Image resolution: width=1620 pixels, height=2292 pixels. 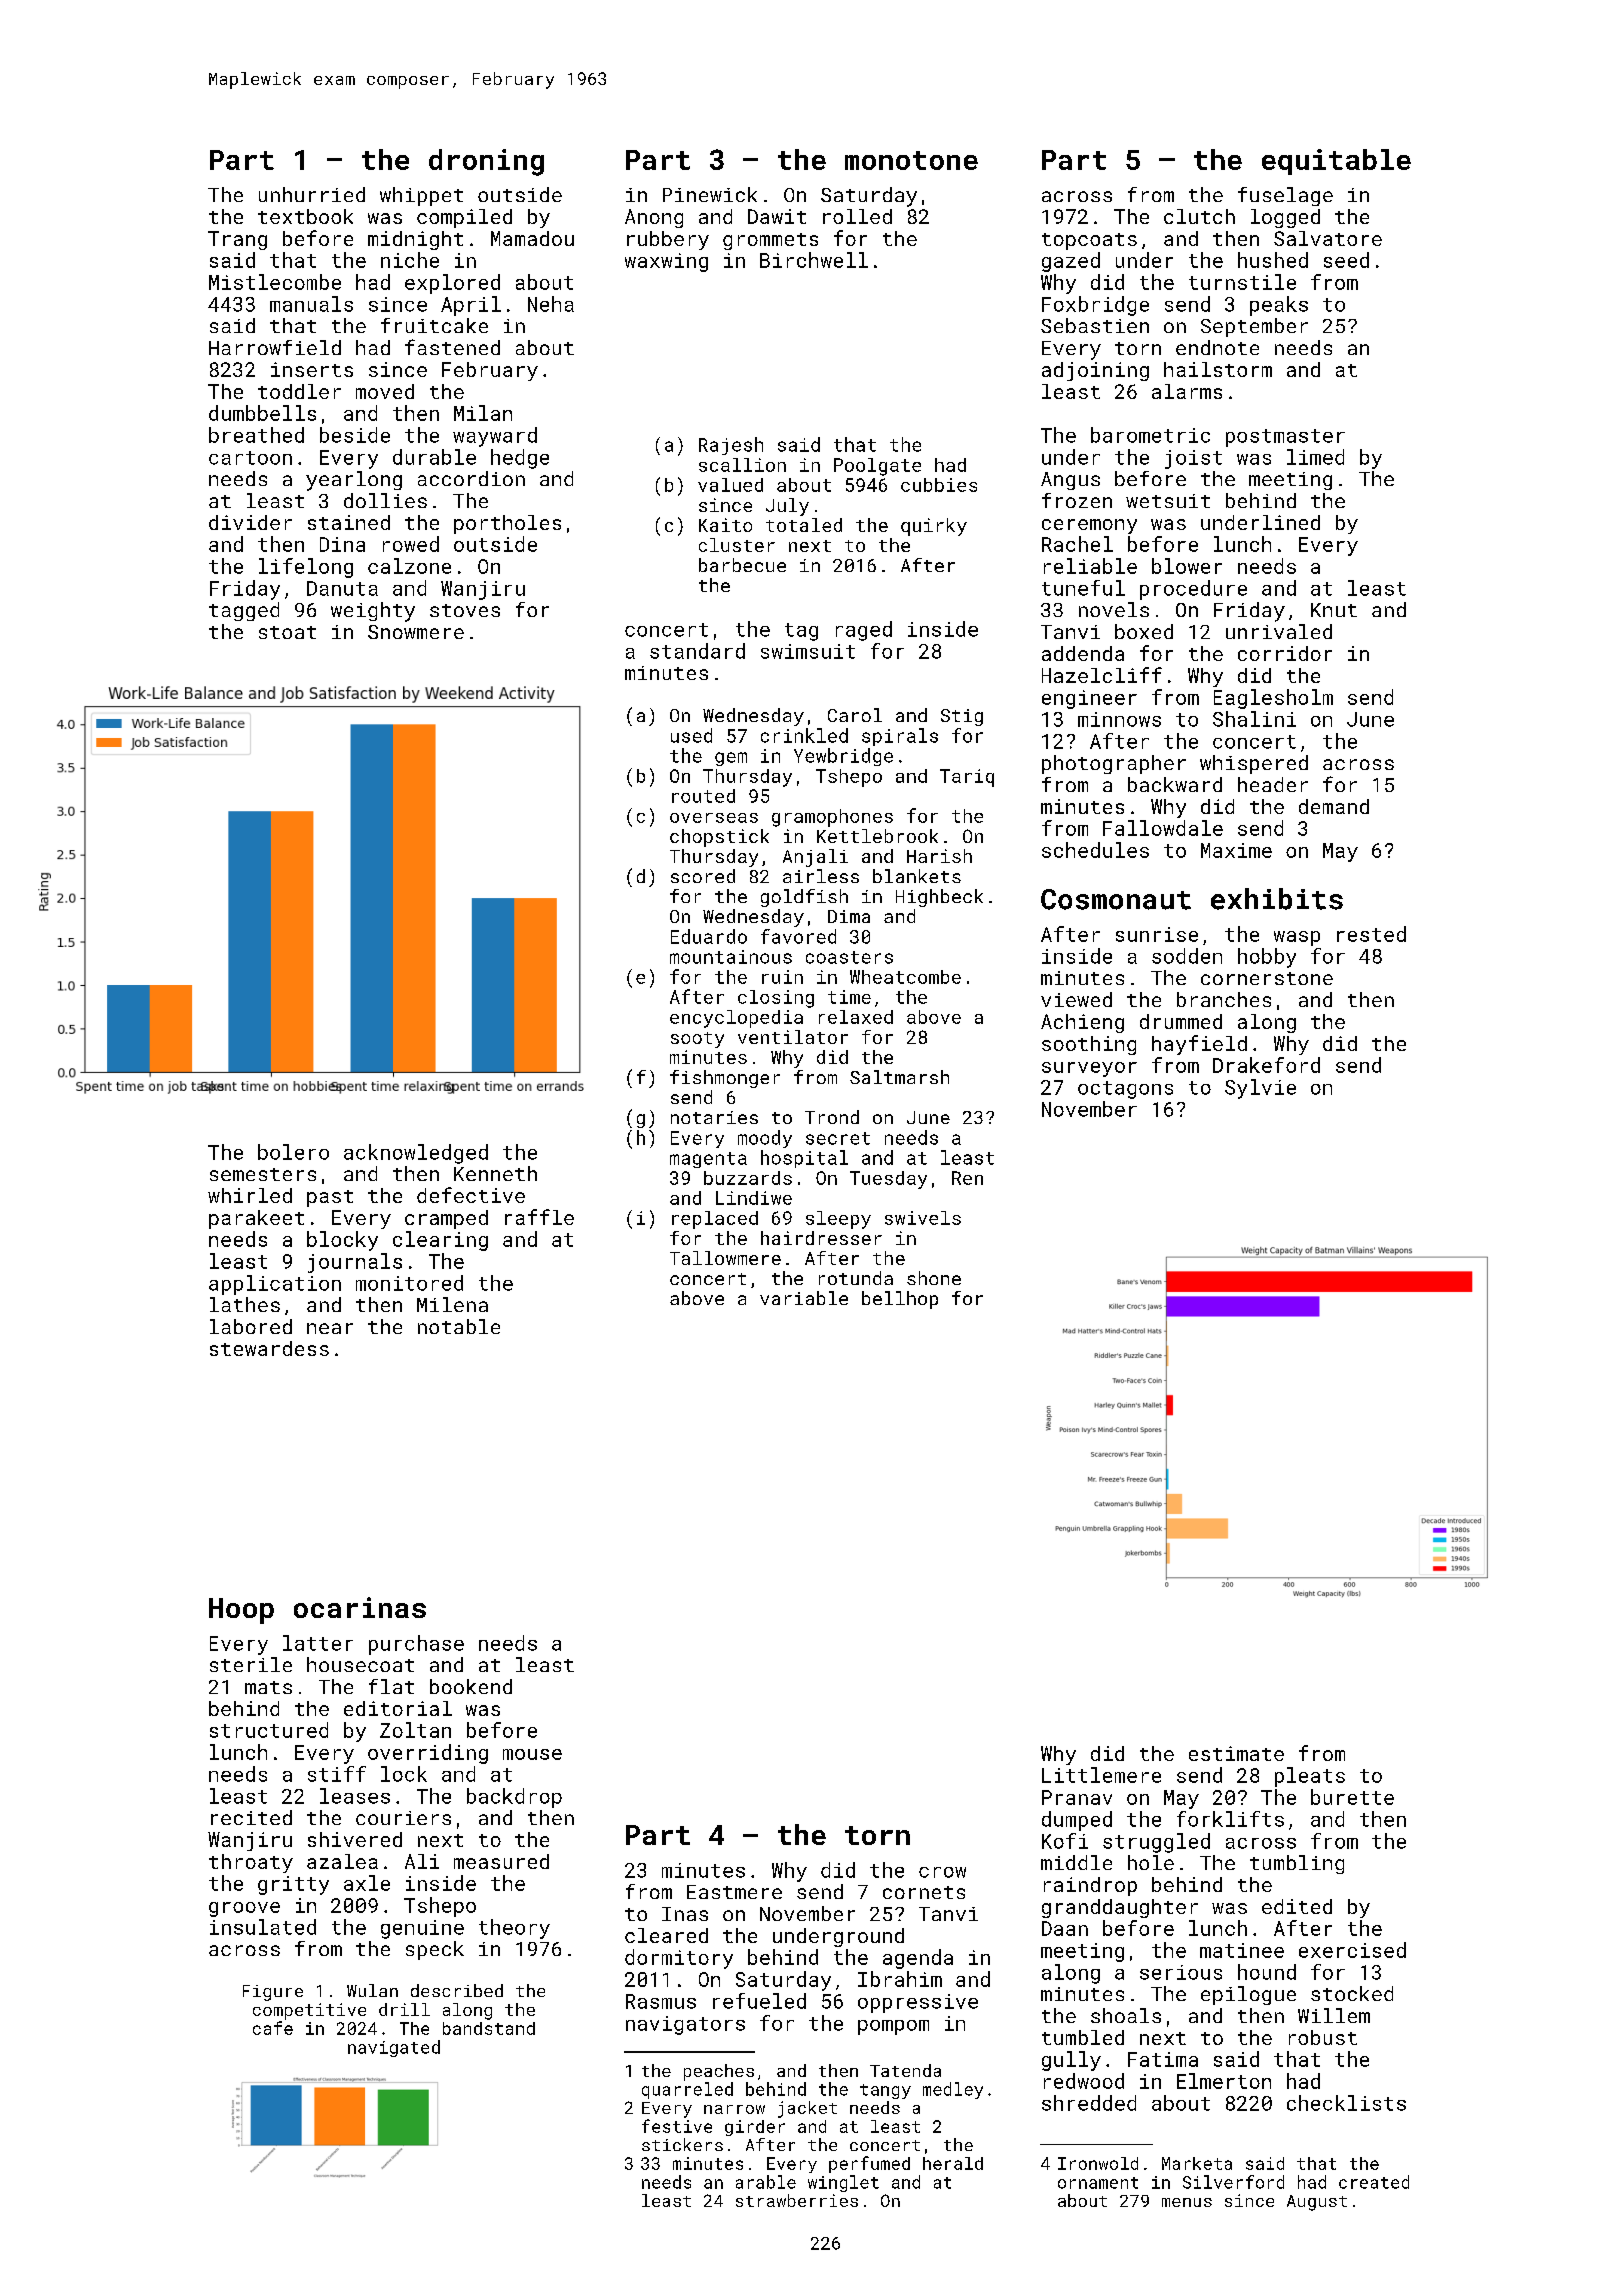 I want to click on droning, so click(x=486, y=162).
